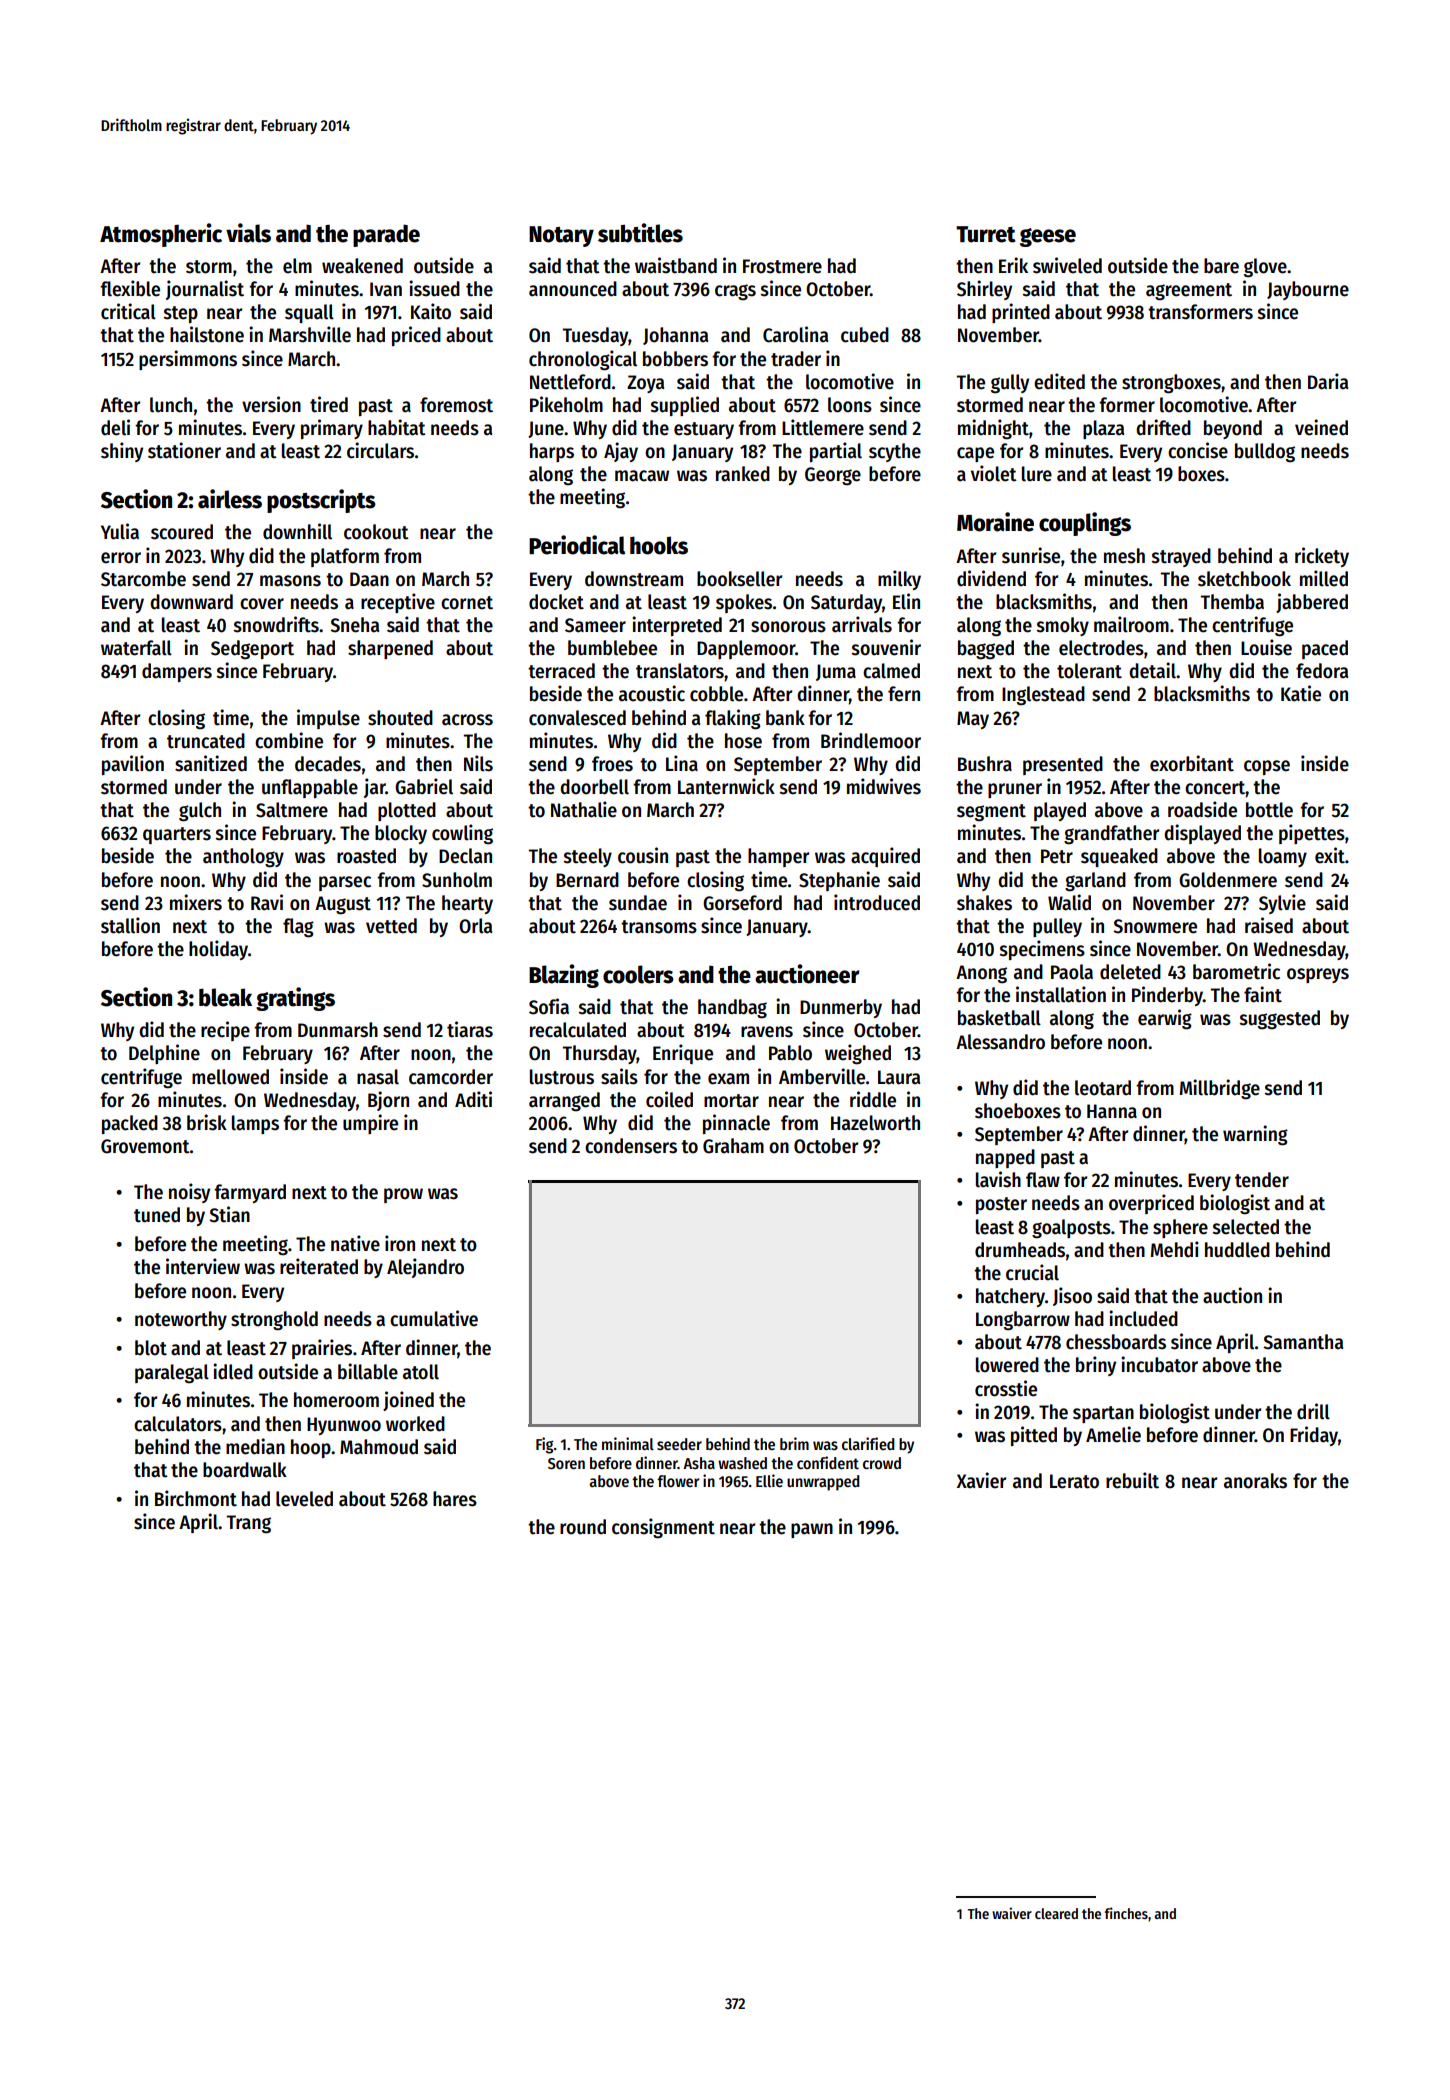 This screenshot has width=1450, height=2100. Describe the element at coordinates (370, 1124) in the screenshot. I see `umpire` at that location.
